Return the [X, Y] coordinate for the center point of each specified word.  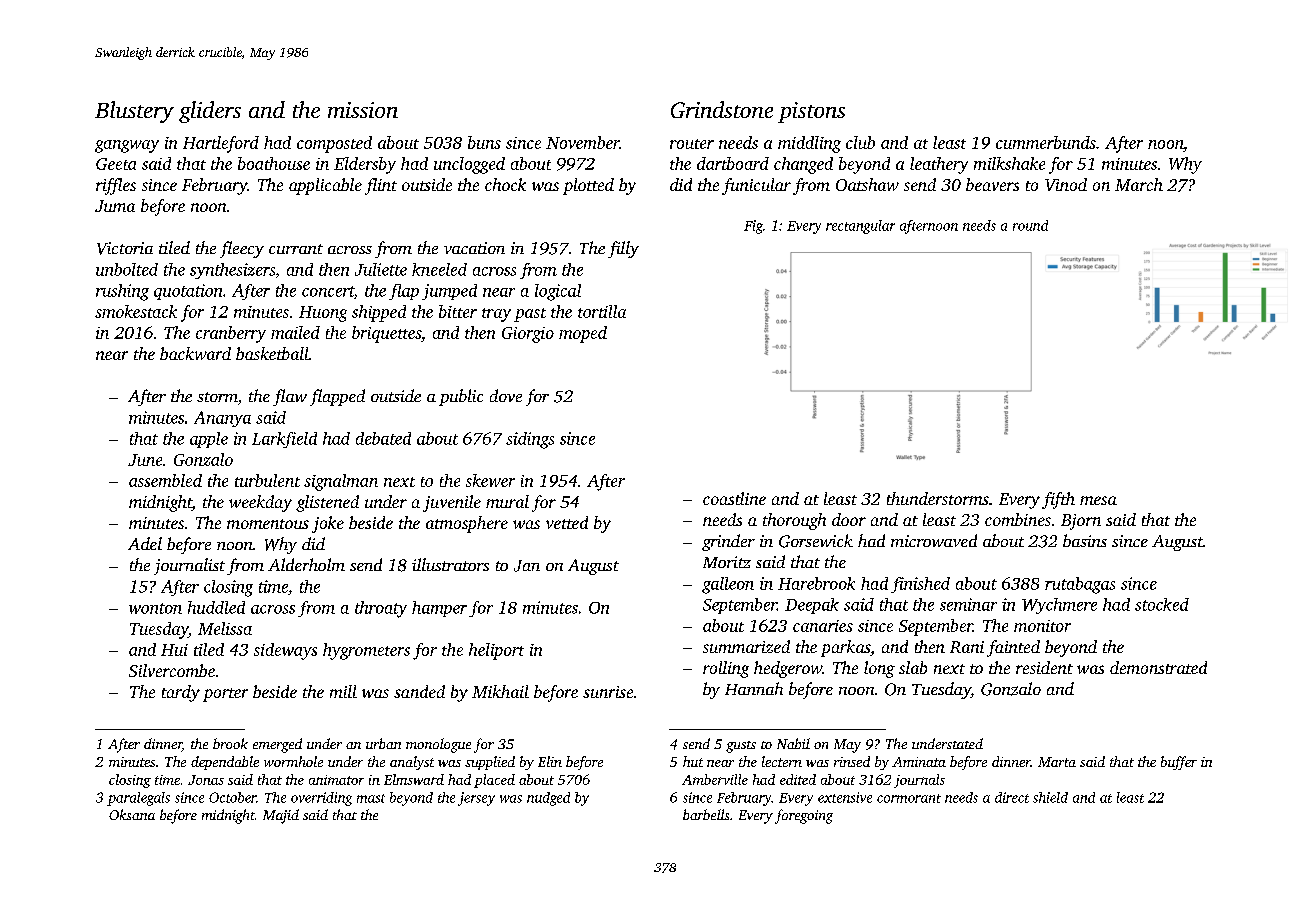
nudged [548, 799]
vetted [567, 522]
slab [913, 667]
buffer [1179, 763]
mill [343, 691]
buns [484, 142]
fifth [1058, 500]
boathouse [274, 163]
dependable [225, 763]
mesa [1098, 500]
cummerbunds [1046, 142]
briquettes [386, 334]
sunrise [608, 692]
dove [506, 395]
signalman [341, 482]
